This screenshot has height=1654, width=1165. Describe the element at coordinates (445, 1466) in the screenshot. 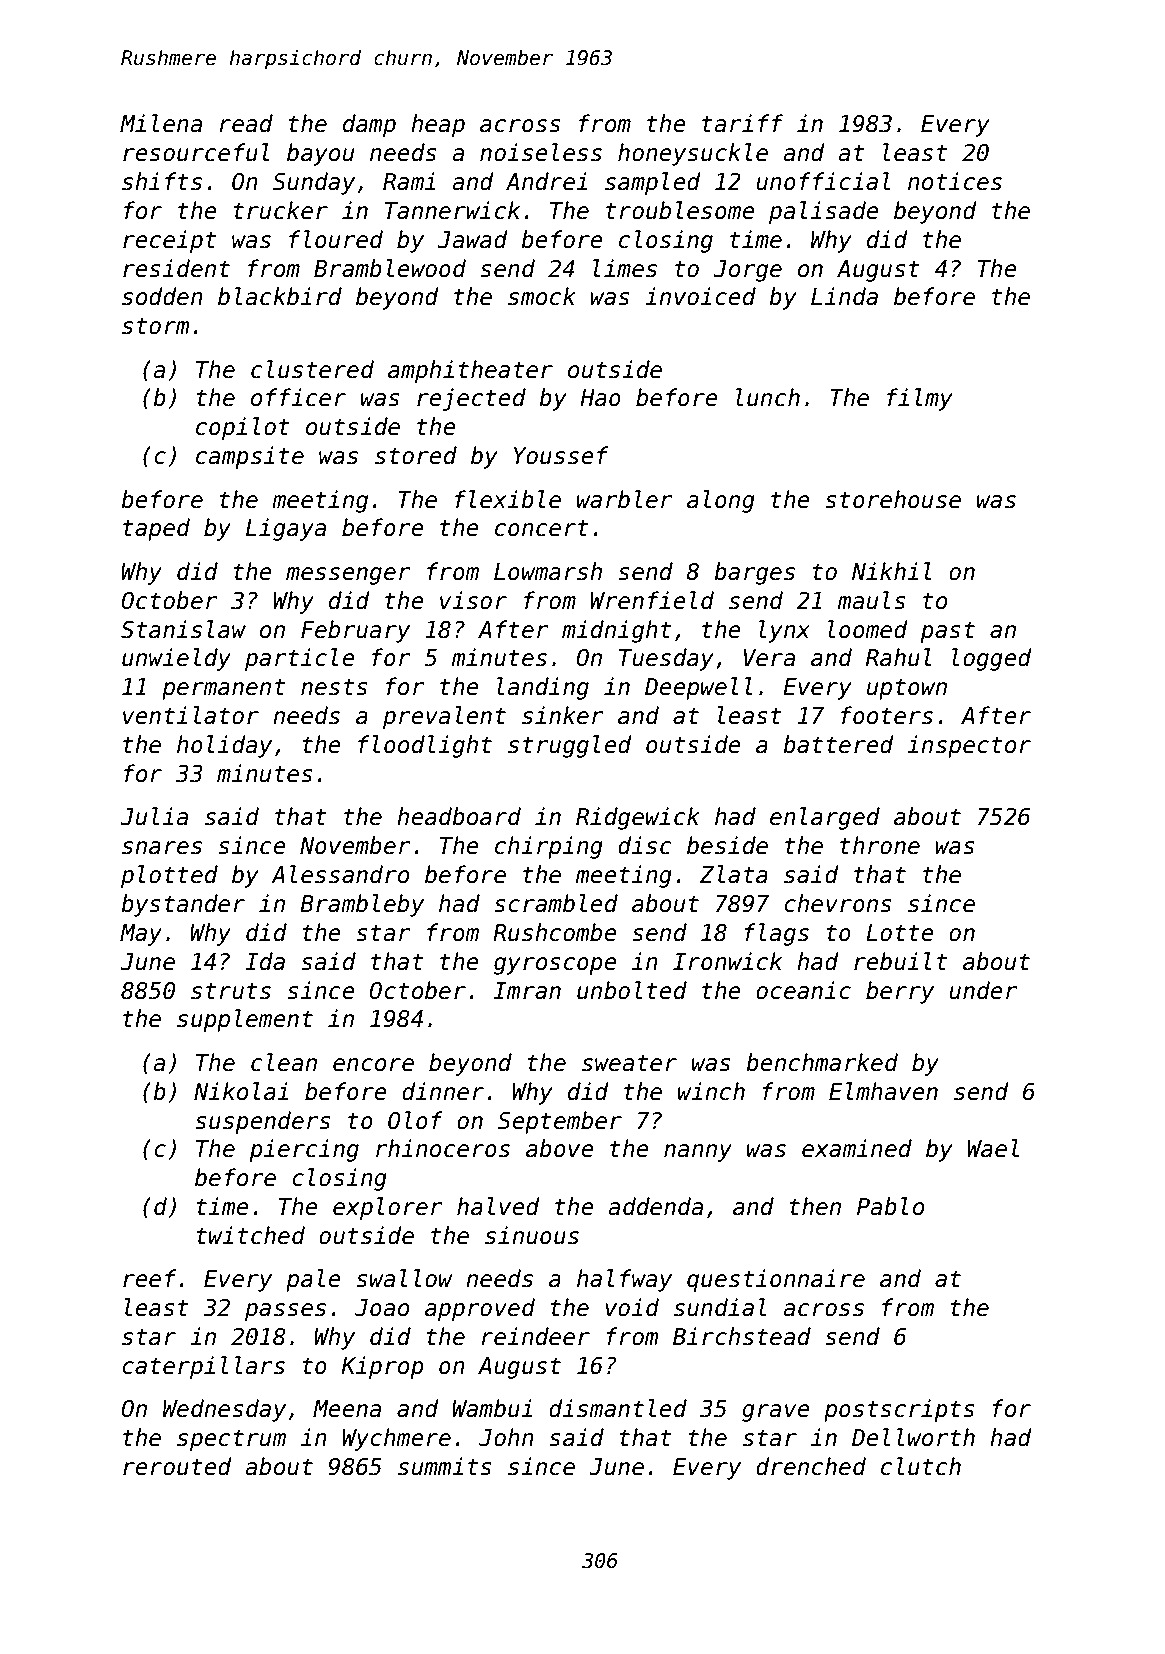

I see `summits` at that location.
